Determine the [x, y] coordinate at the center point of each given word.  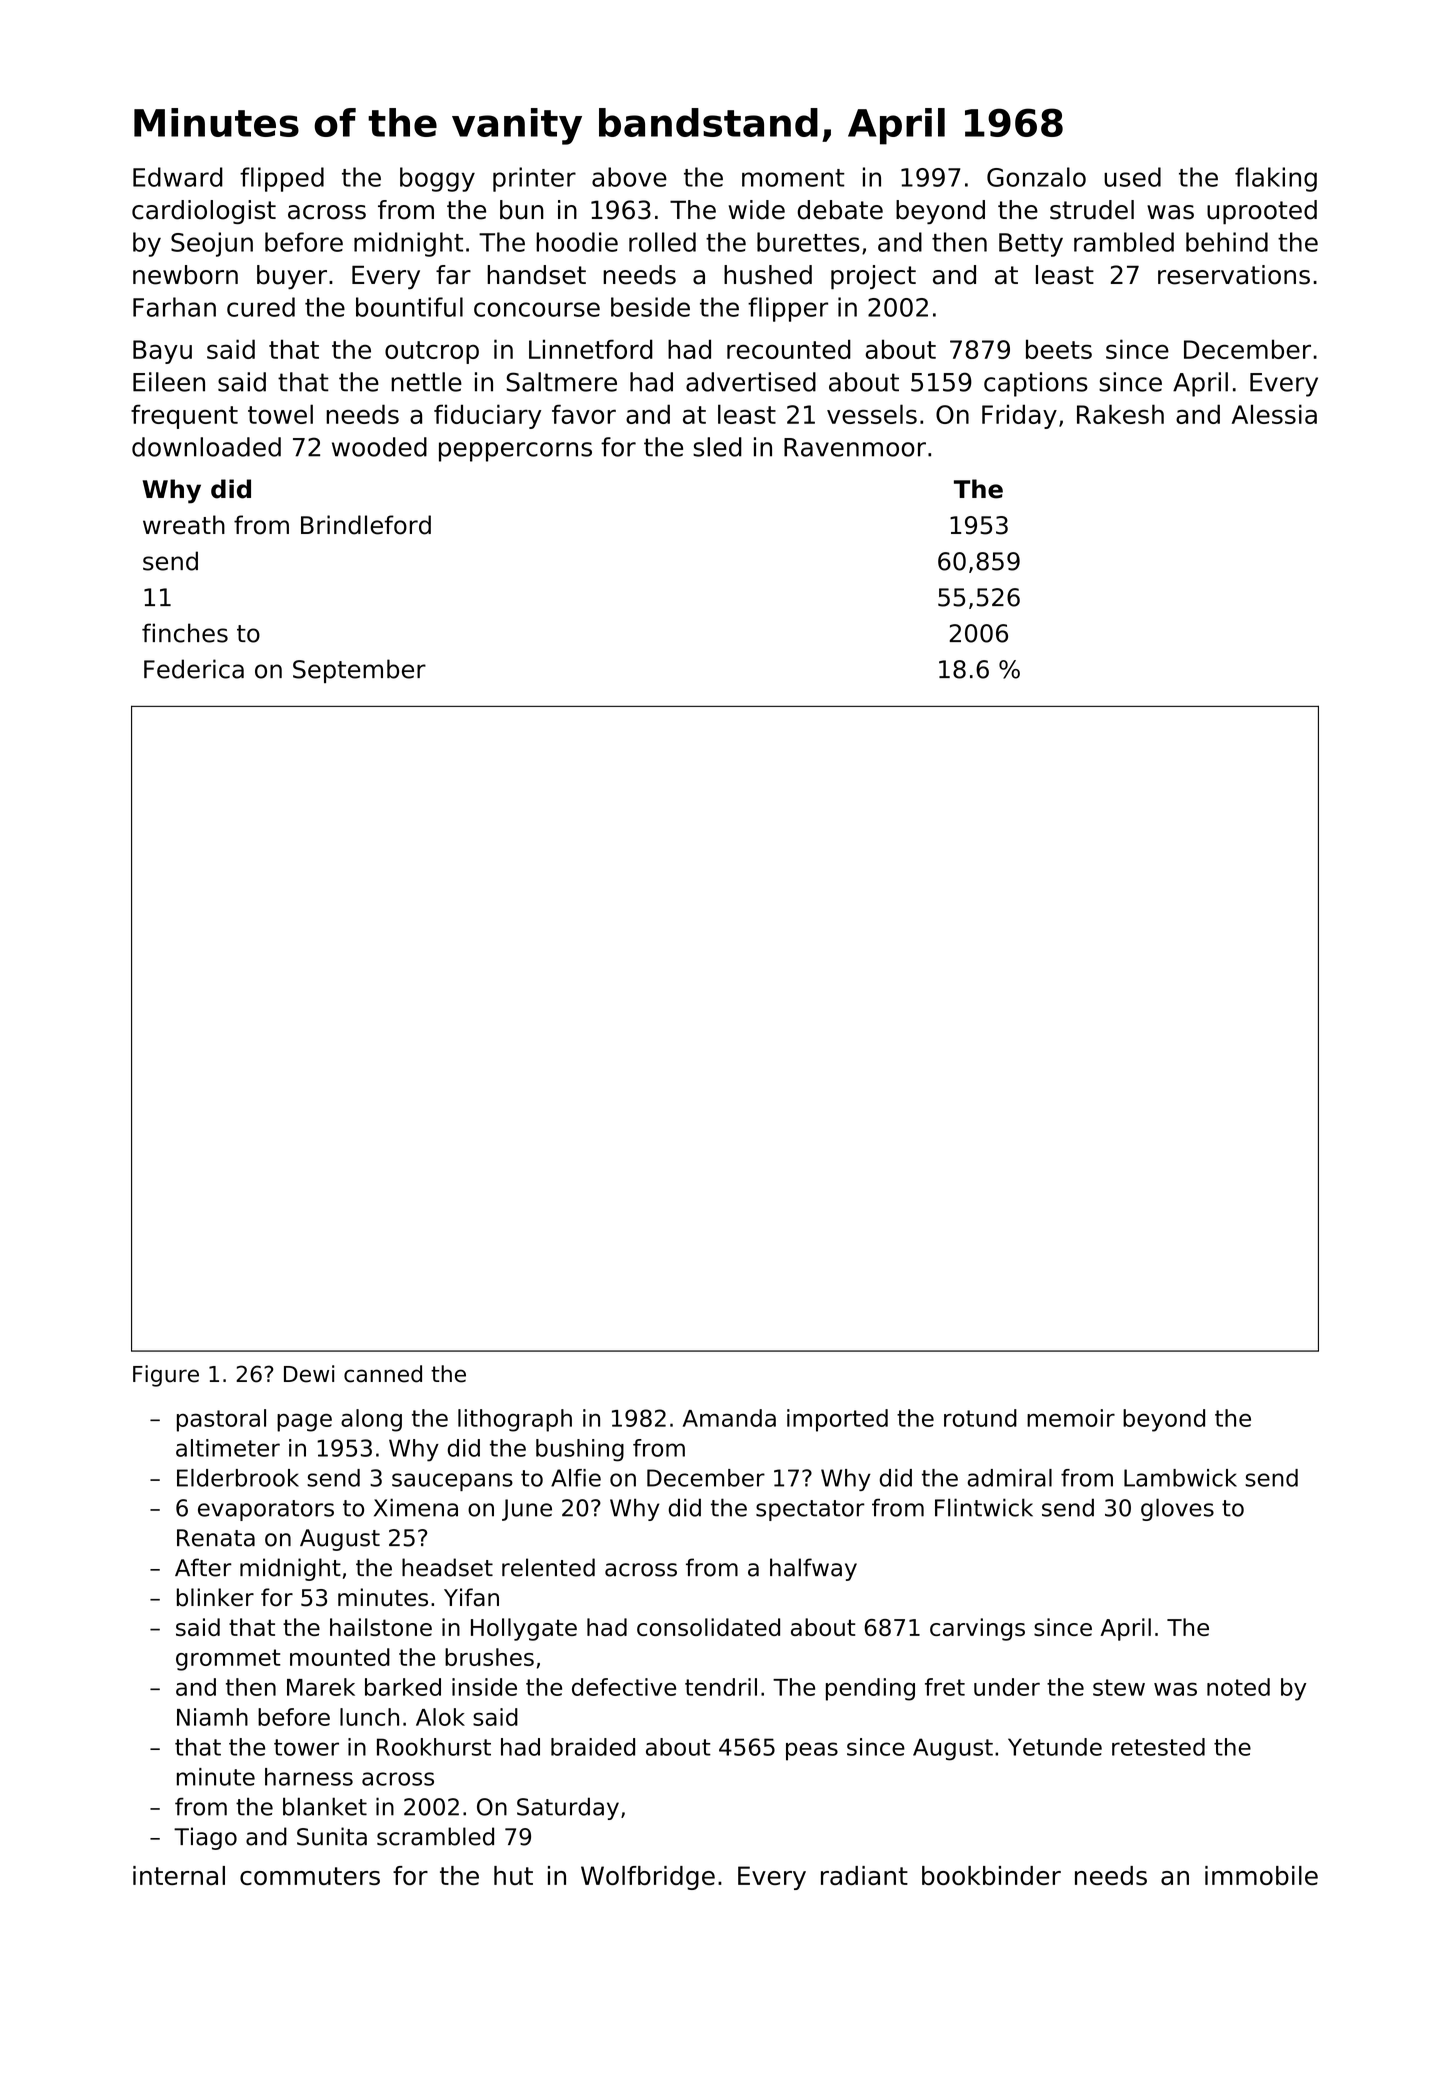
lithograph [515, 1420]
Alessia [1274, 414]
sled [717, 447]
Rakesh [1120, 414]
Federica [194, 669]
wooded [379, 447]
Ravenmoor [855, 447]
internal [179, 1875]
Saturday [568, 1808]
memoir [1071, 1418]
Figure [166, 1376]
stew [1119, 1687]
